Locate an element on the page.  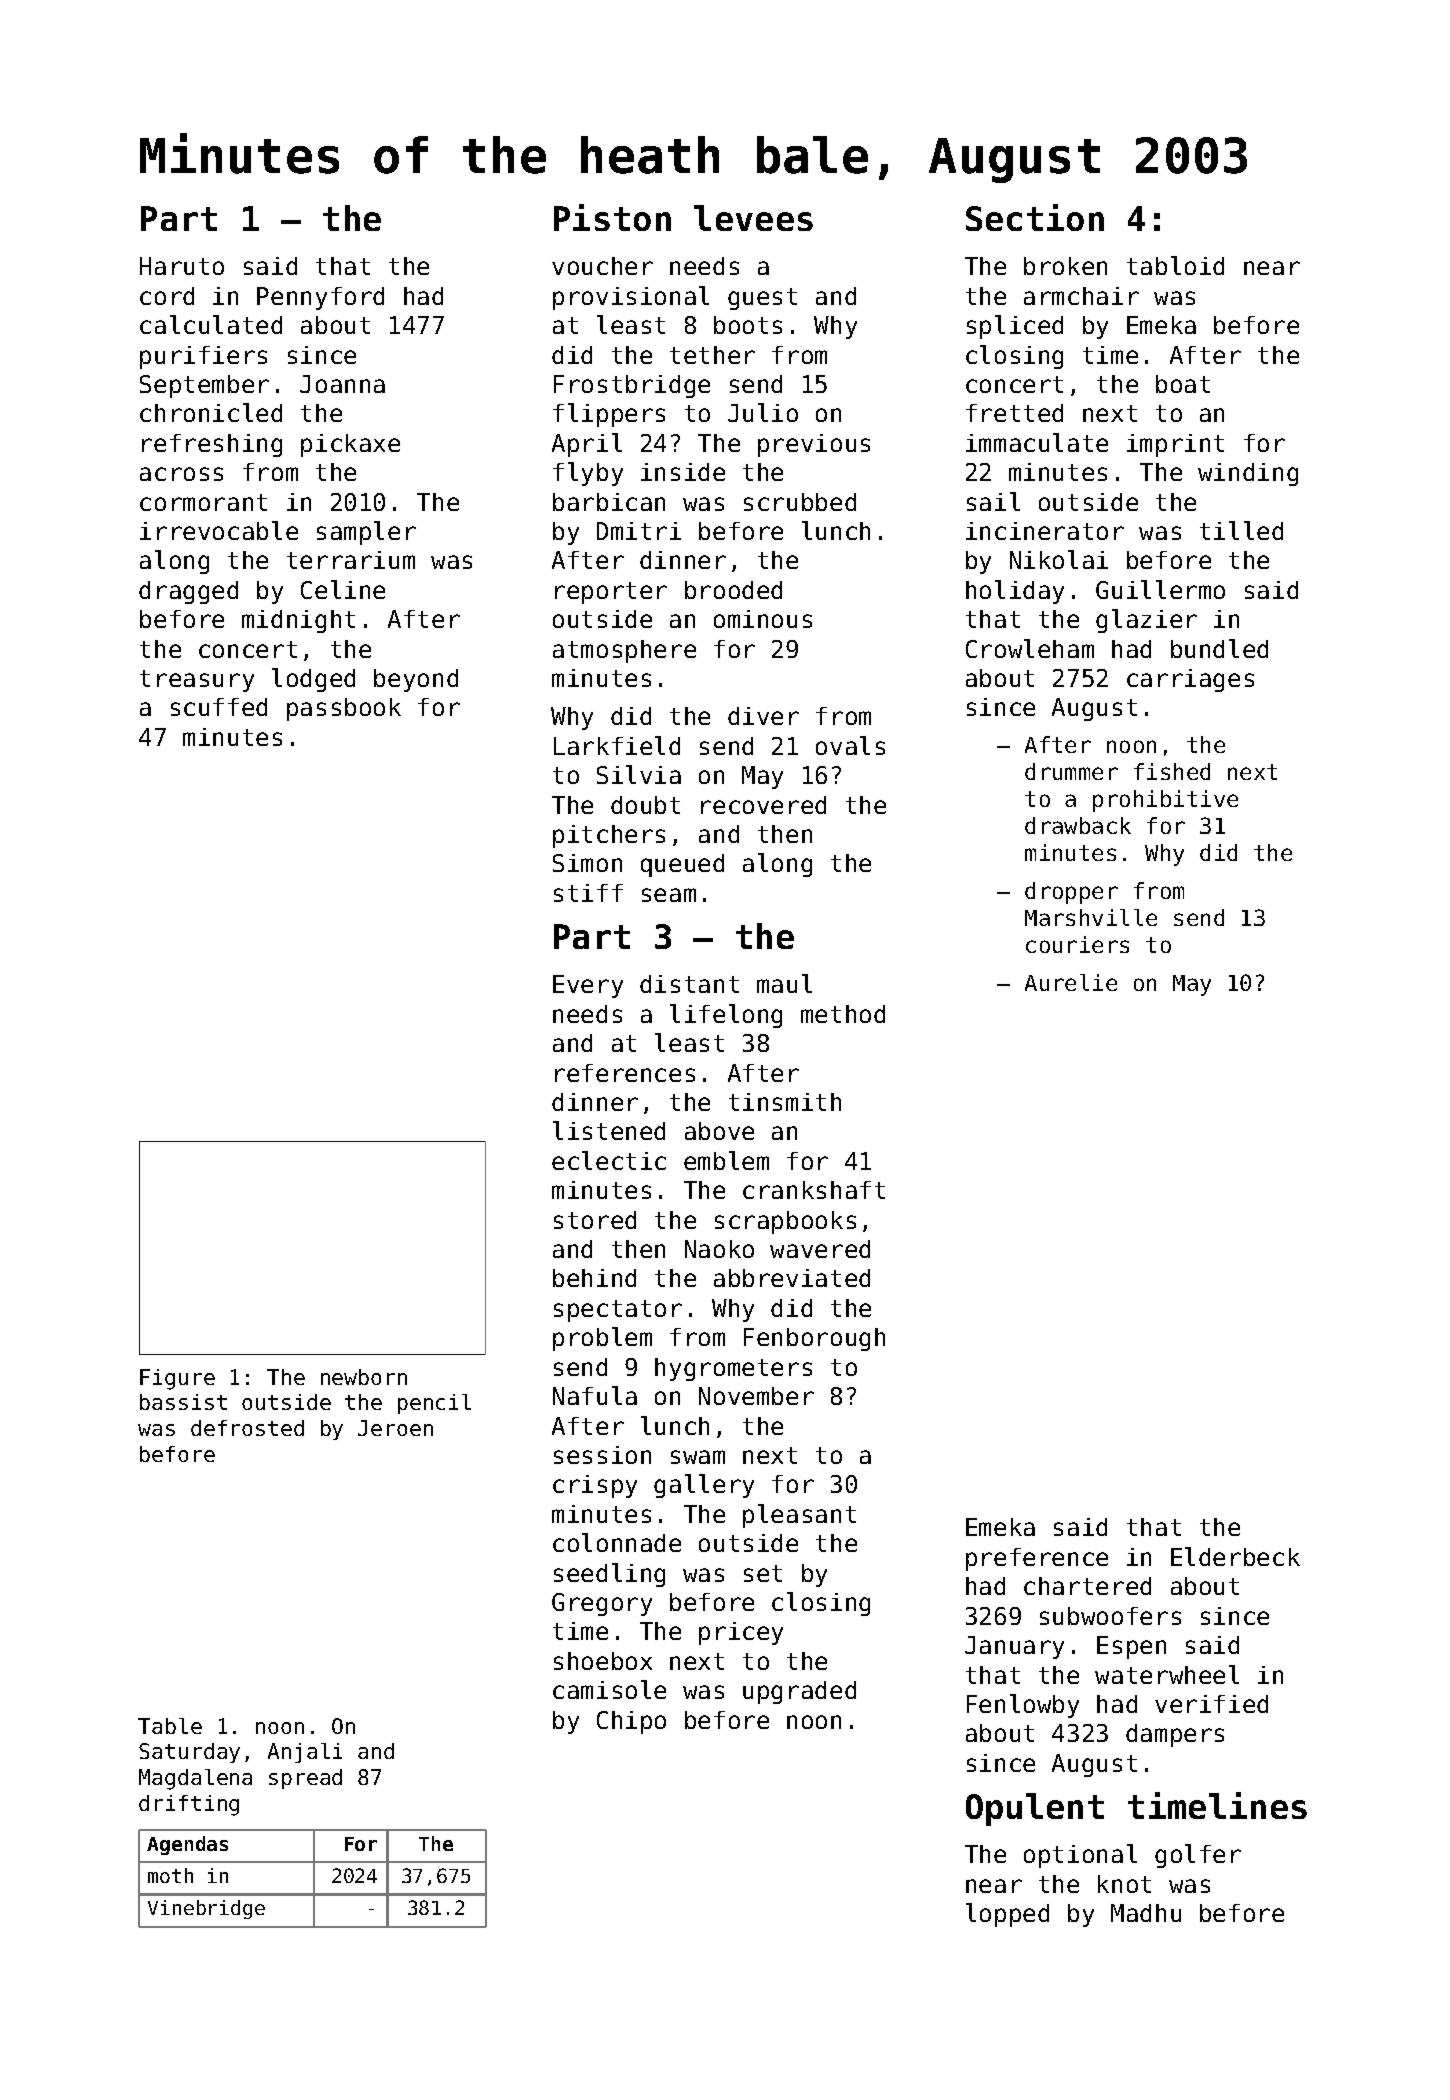
Vinebridge is located at coordinates (206, 1909).
